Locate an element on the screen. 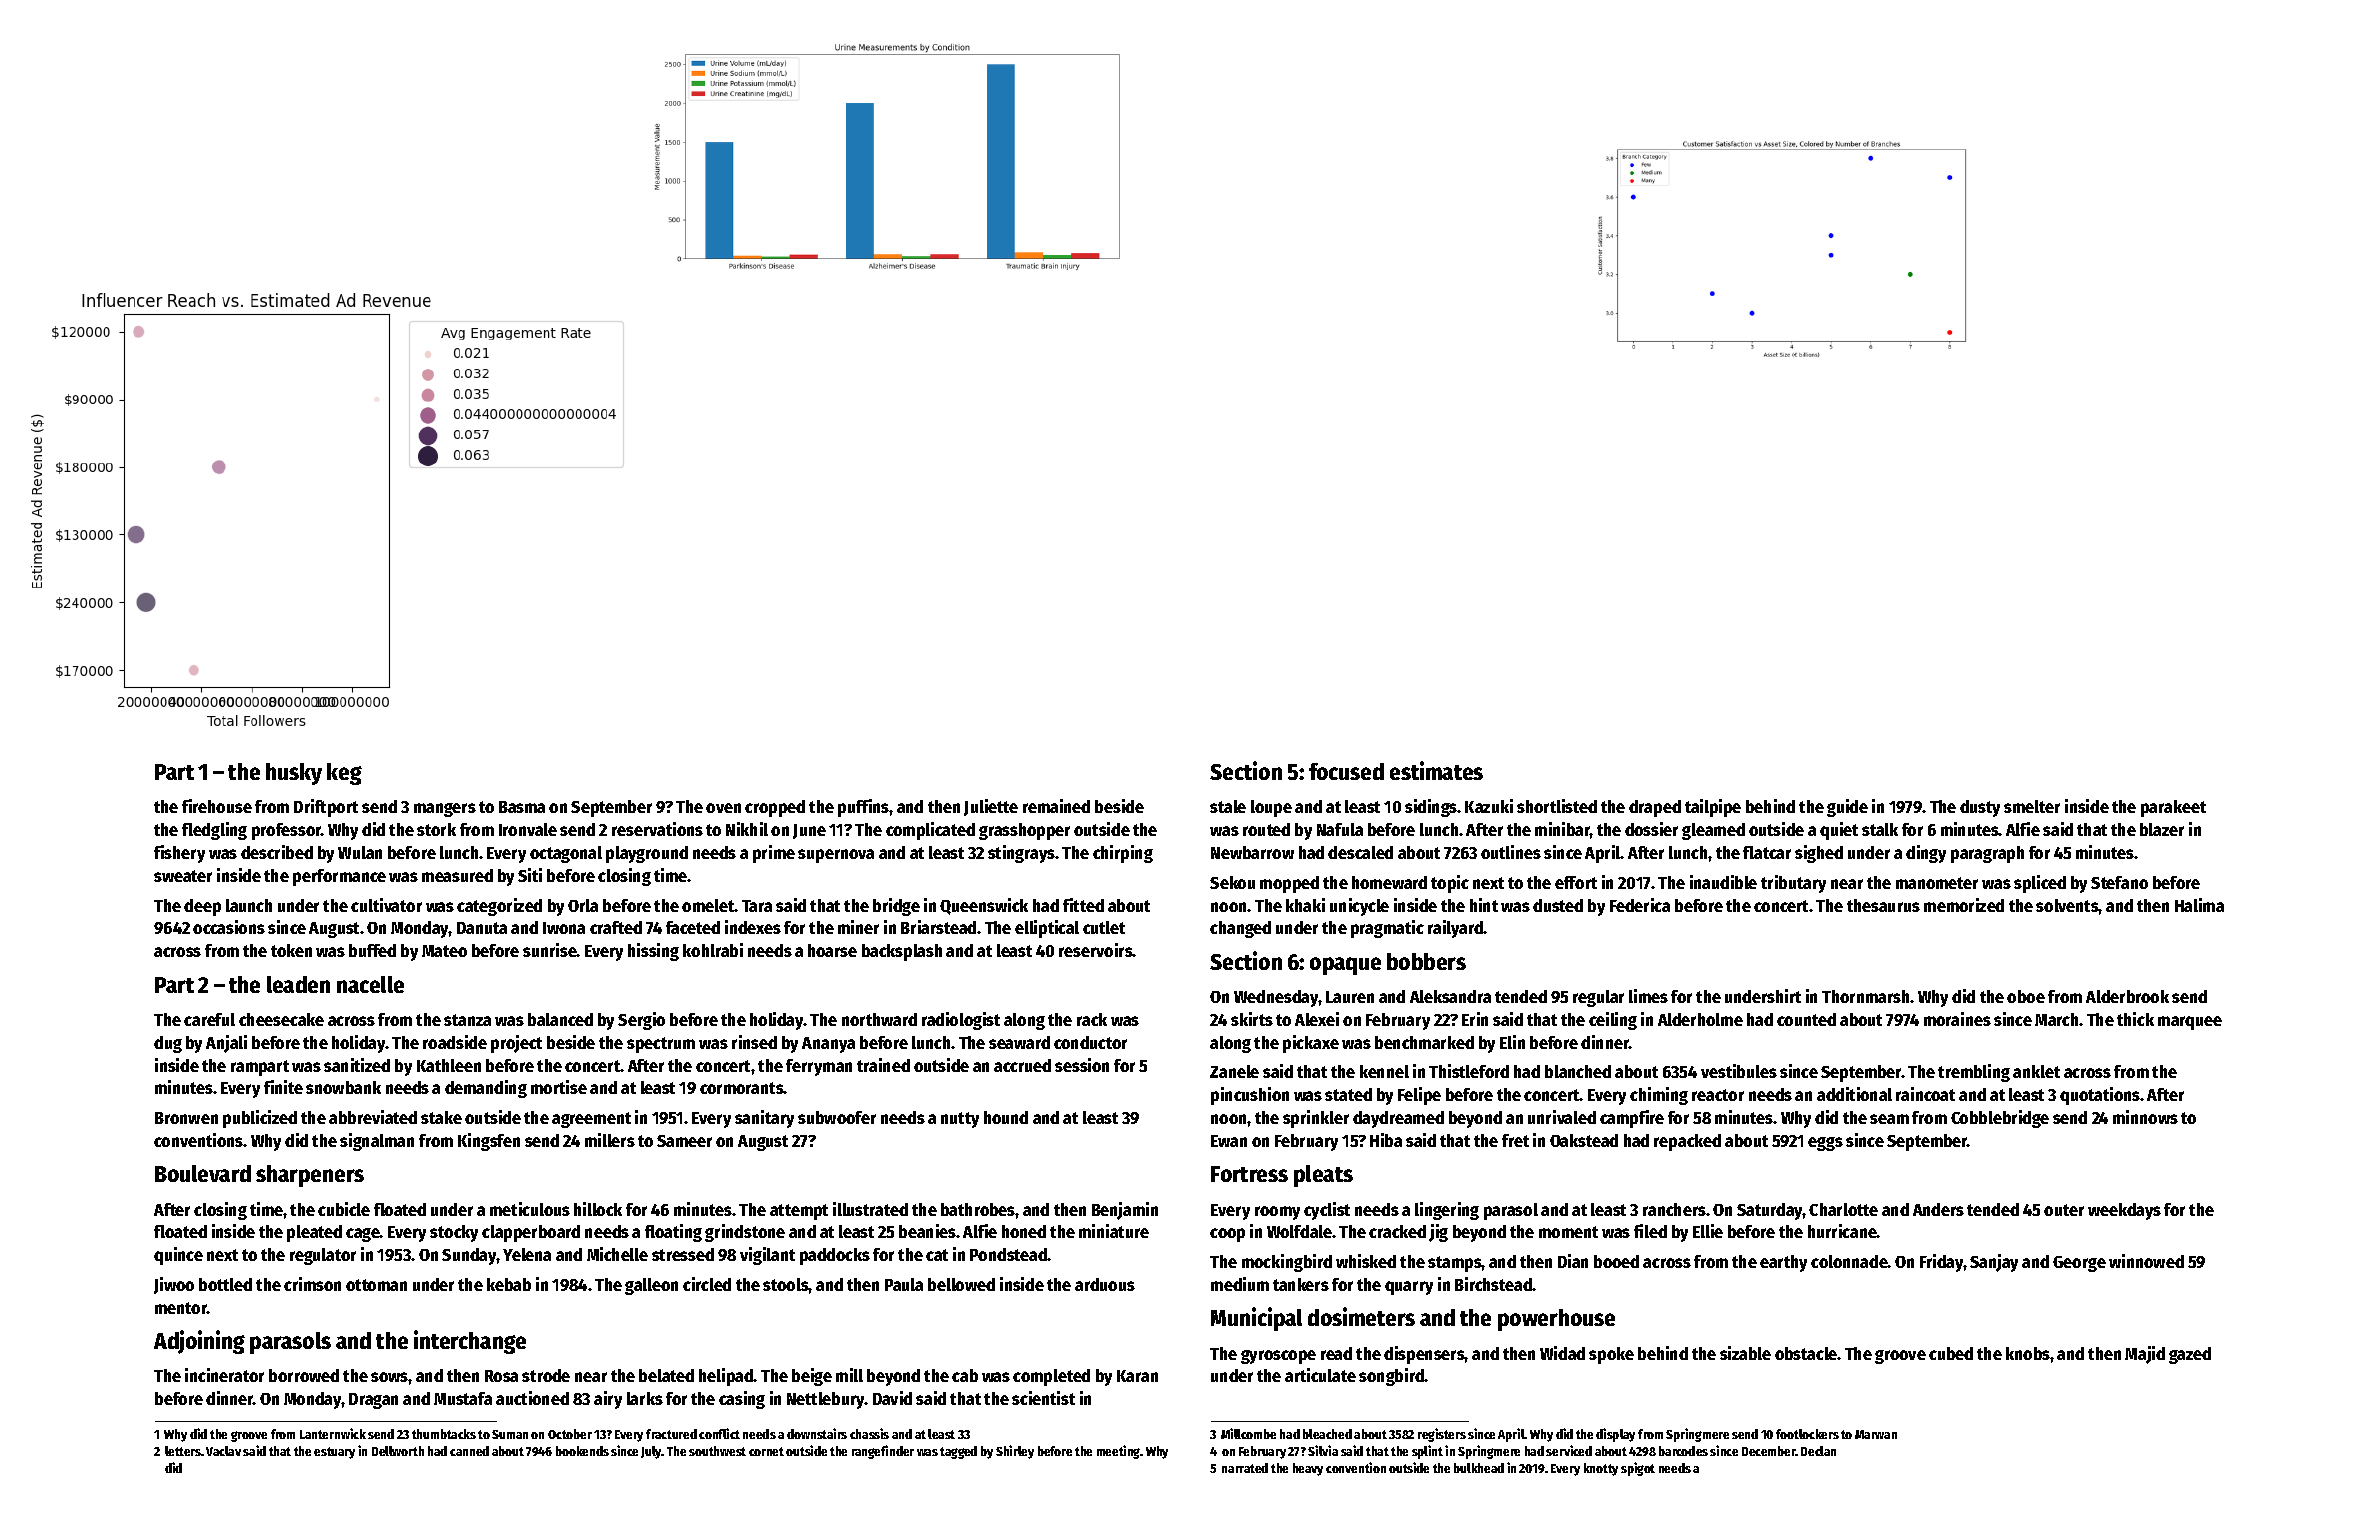 This screenshot has width=2380, height=1540. cubed is located at coordinates (1951, 1353).
